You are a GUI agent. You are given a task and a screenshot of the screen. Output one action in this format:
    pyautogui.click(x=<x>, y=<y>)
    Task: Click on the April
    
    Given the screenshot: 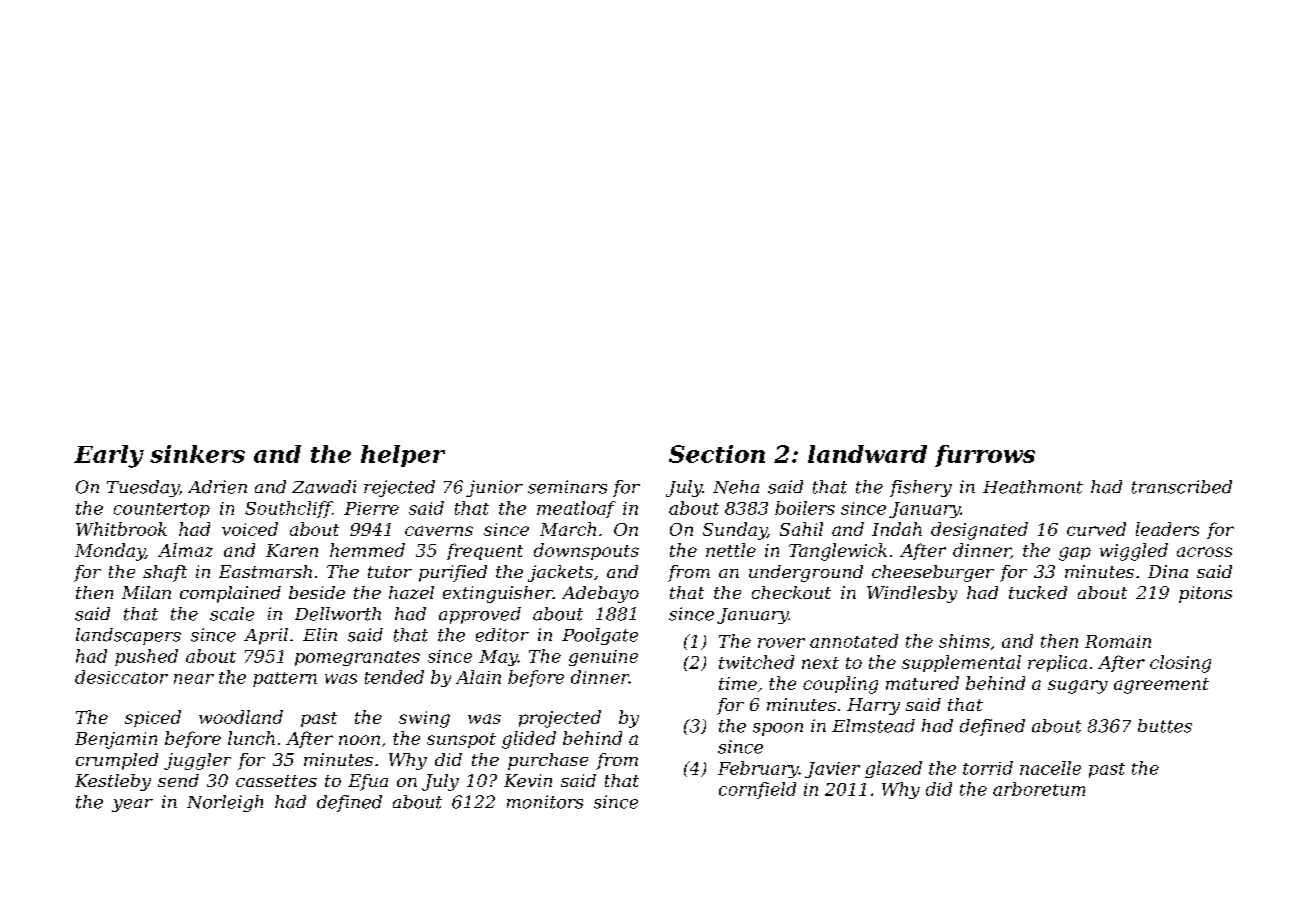 What is the action you would take?
    pyautogui.click(x=266, y=636)
